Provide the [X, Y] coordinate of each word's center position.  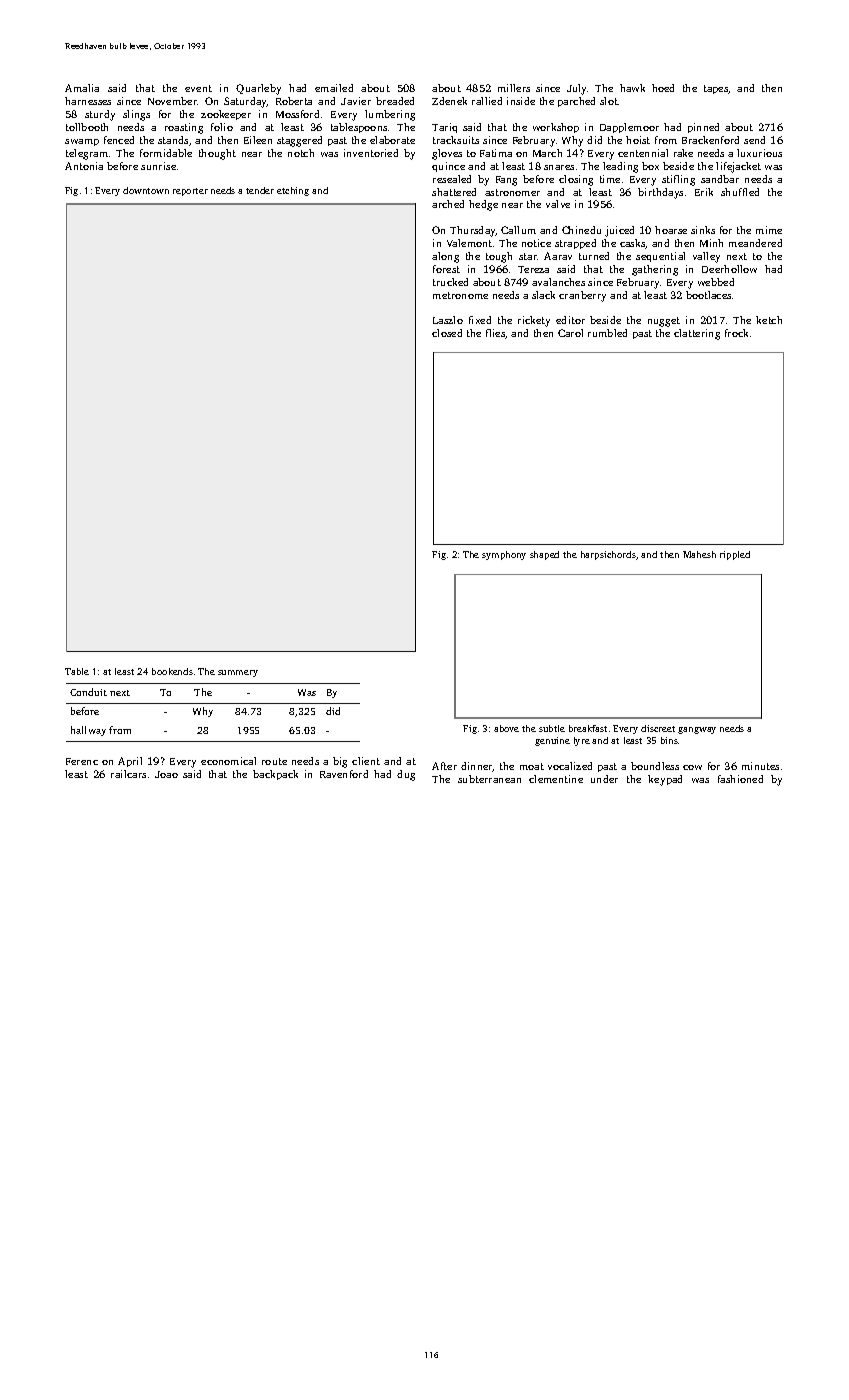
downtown [146, 190]
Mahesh [699, 554]
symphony [504, 555]
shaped [544, 555]
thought [217, 154]
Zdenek [449, 101]
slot [609, 101]
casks [633, 244]
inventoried [371, 153]
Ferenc [82, 761]
